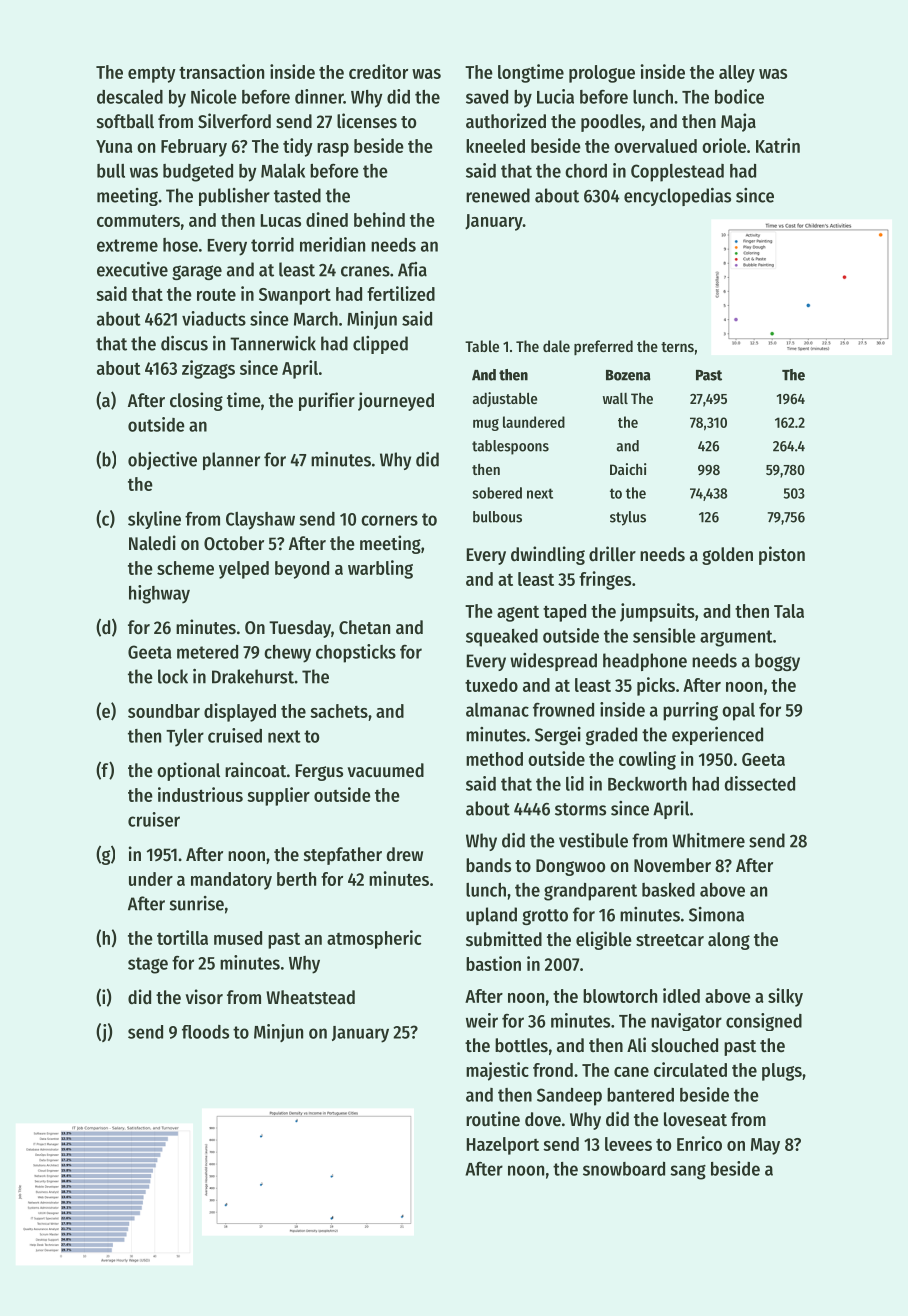 This screenshot has height=1316, width=908. I want to click on Katrin, so click(778, 145).
